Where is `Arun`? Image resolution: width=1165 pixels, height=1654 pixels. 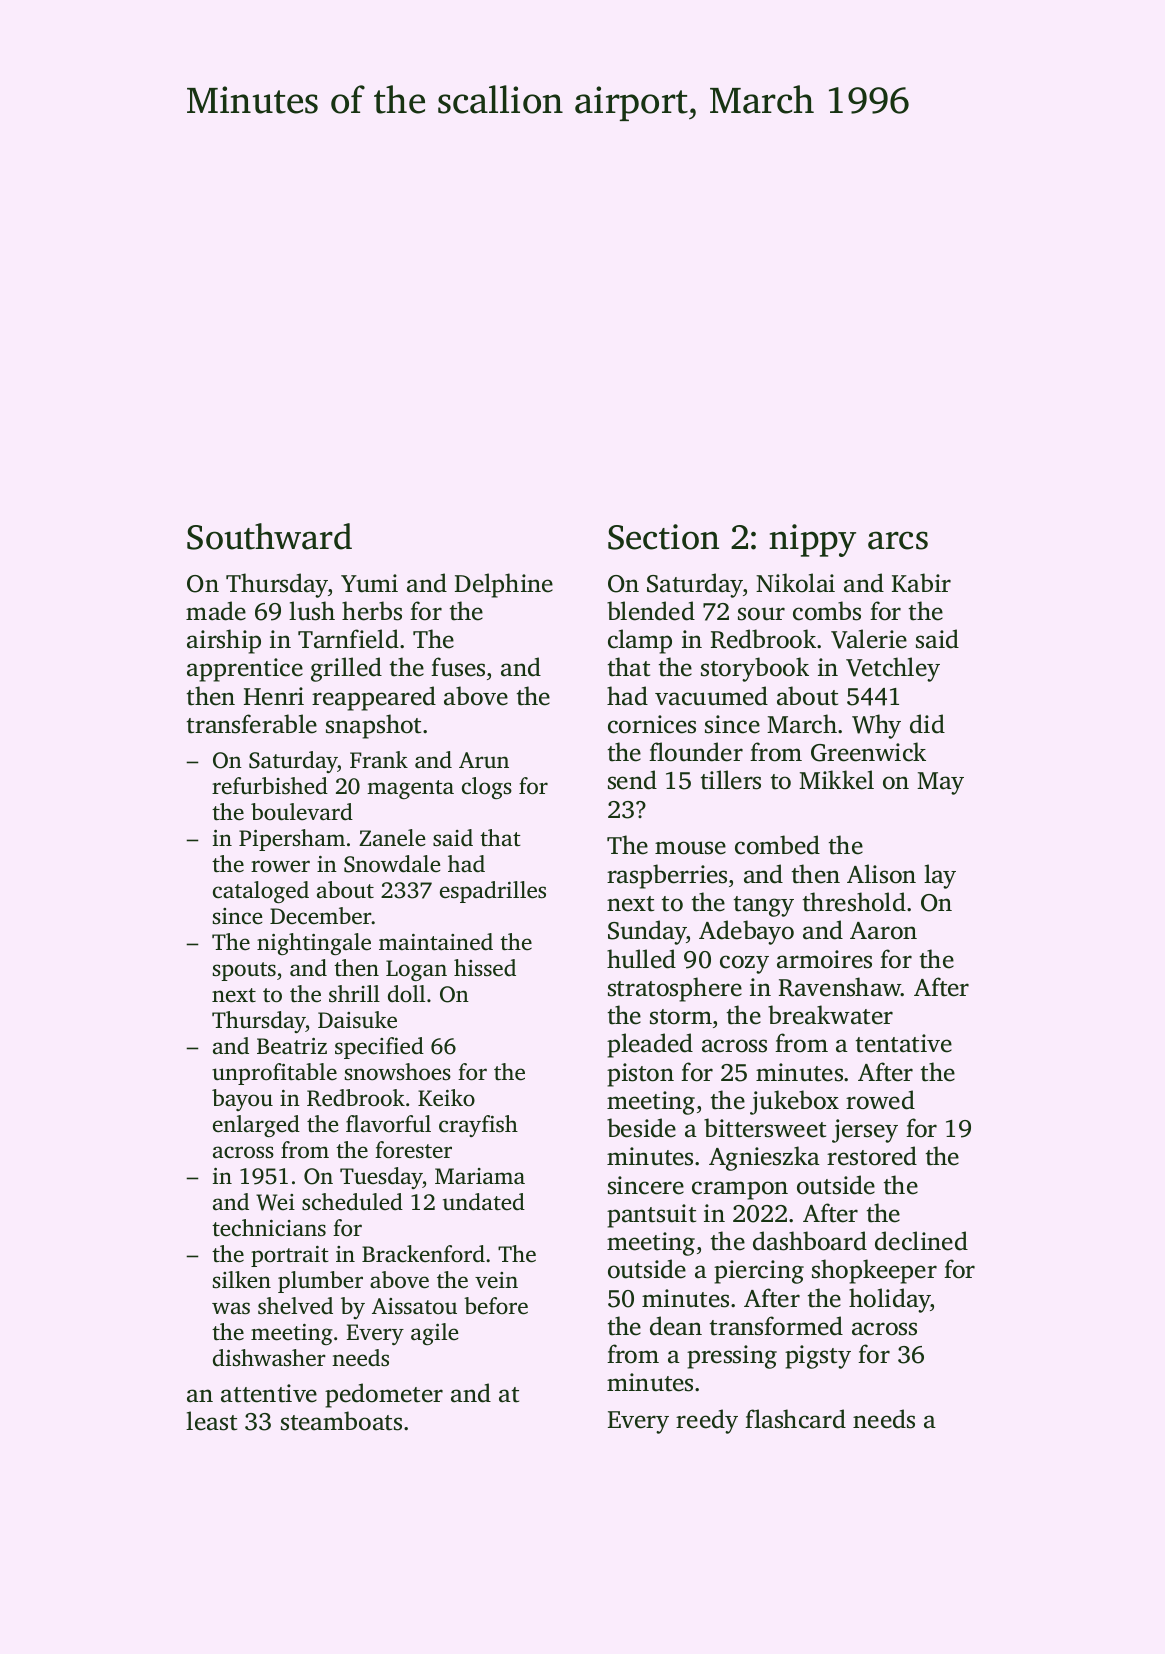 Arun is located at coordinates (484, 760).
